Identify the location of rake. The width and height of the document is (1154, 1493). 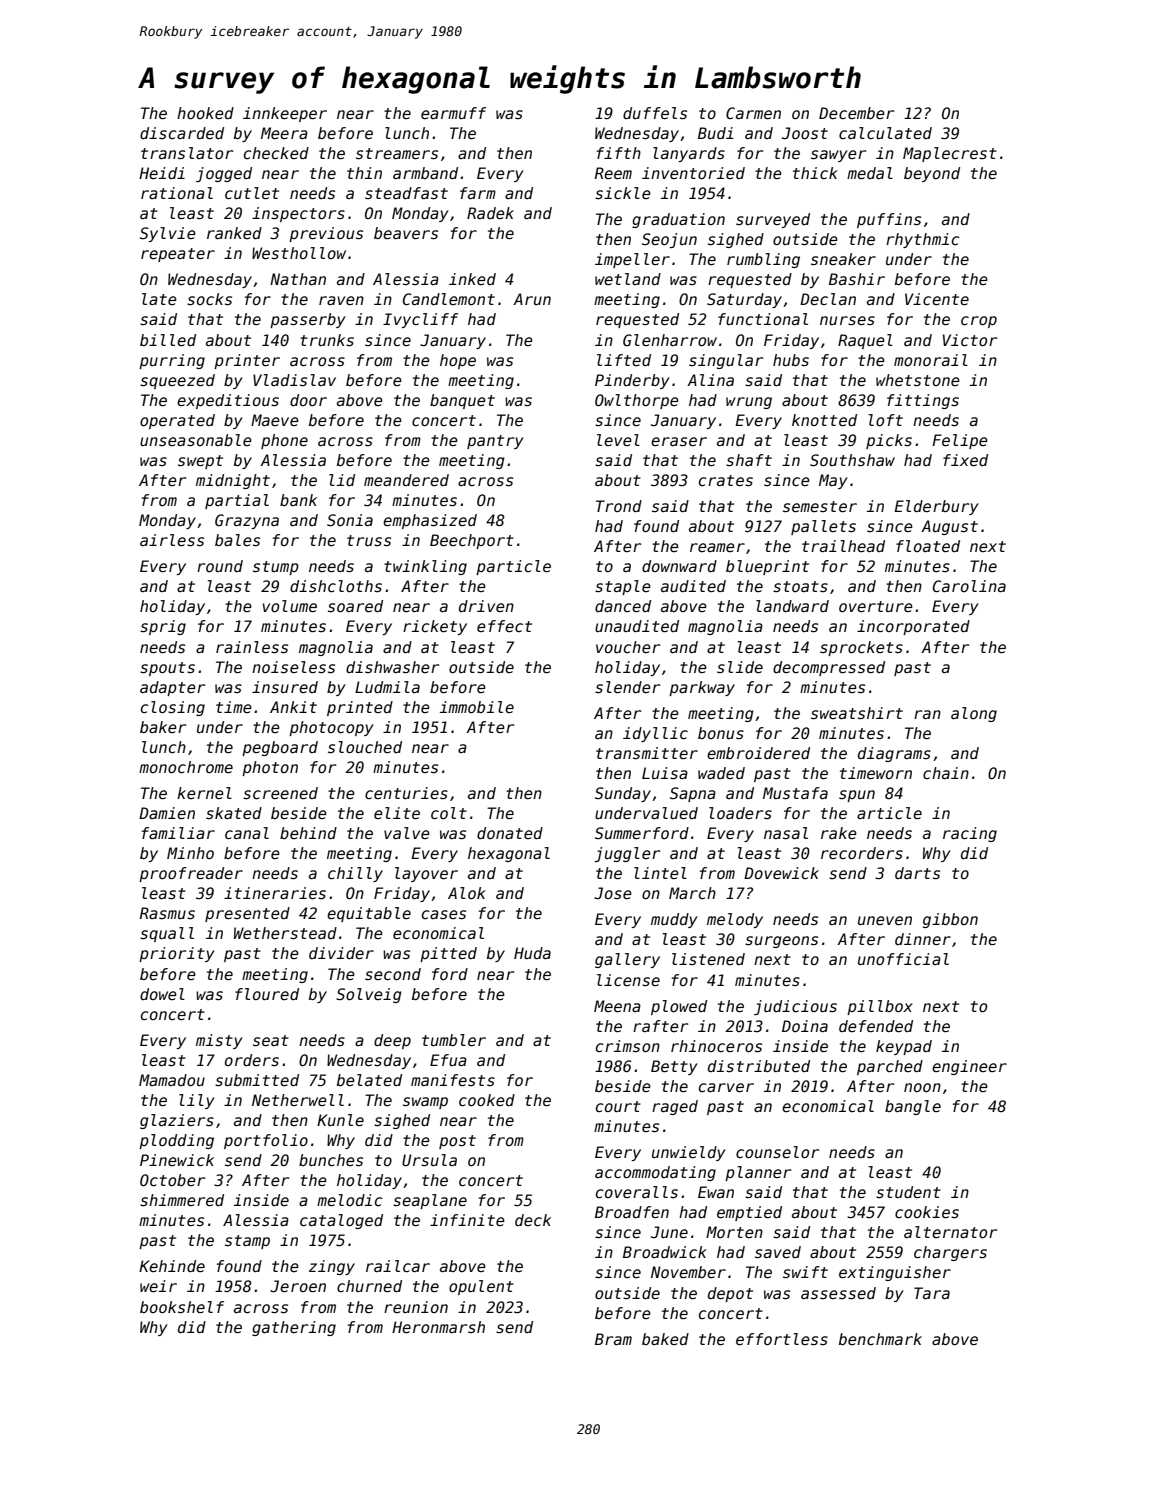
(839, 833).
